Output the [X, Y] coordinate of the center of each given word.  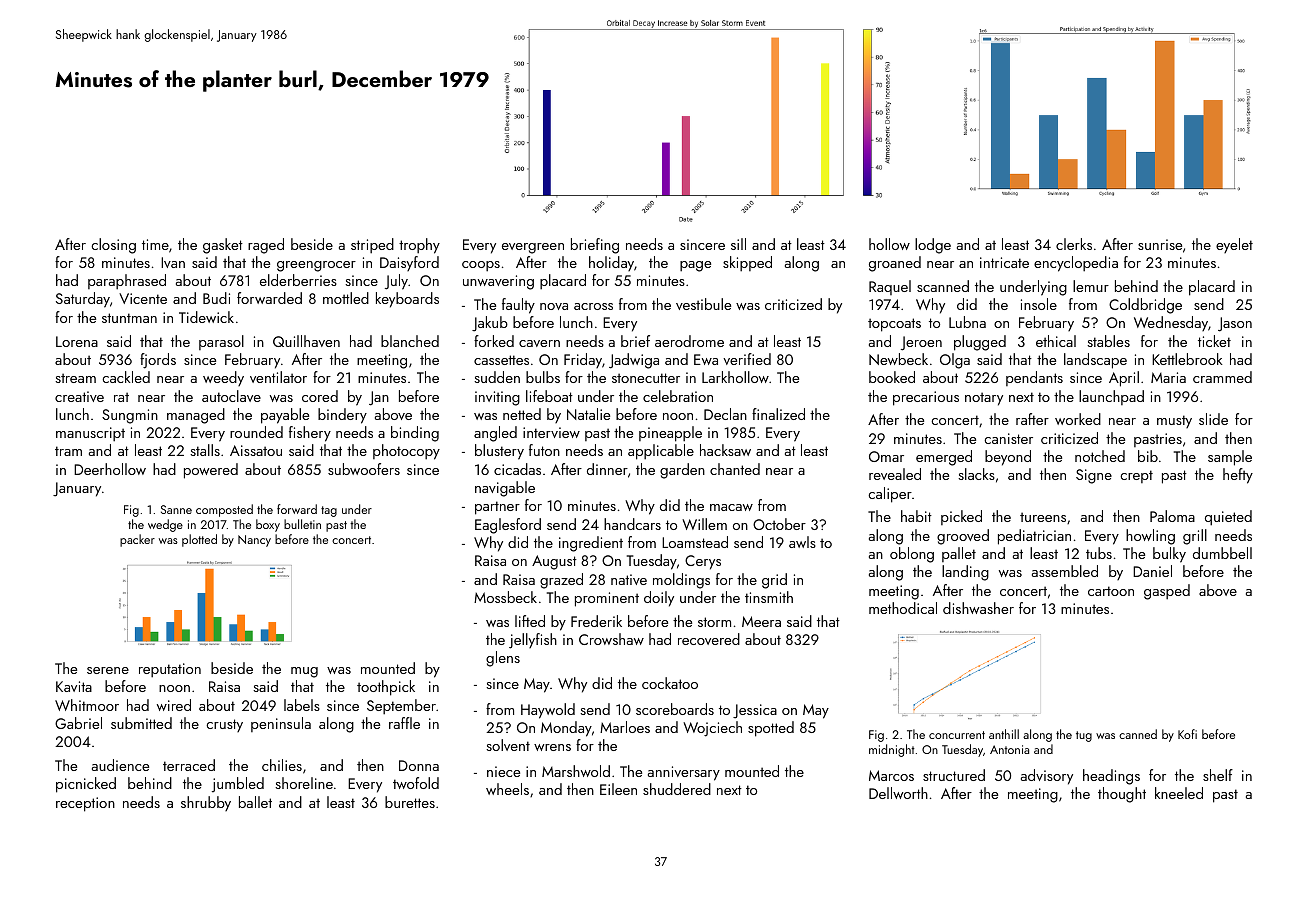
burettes [410, 802]
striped [372, 246]
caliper [890, 495]
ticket [1214, 341]
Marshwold [576, 771]
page [695, 266]
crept [1136, 476]
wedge [165, 525]
